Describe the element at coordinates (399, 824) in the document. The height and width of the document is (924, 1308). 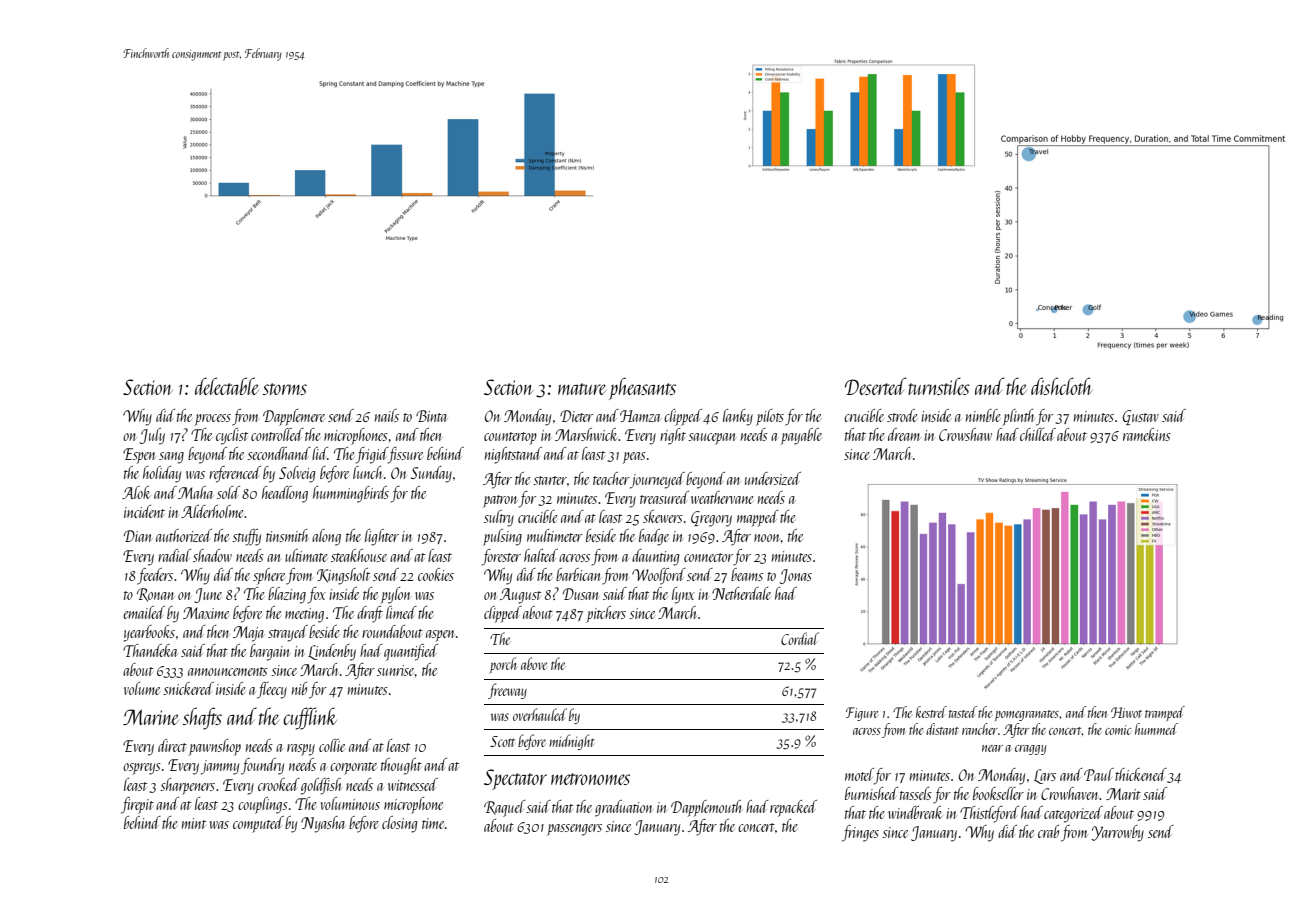
I see `closing` at that location.
